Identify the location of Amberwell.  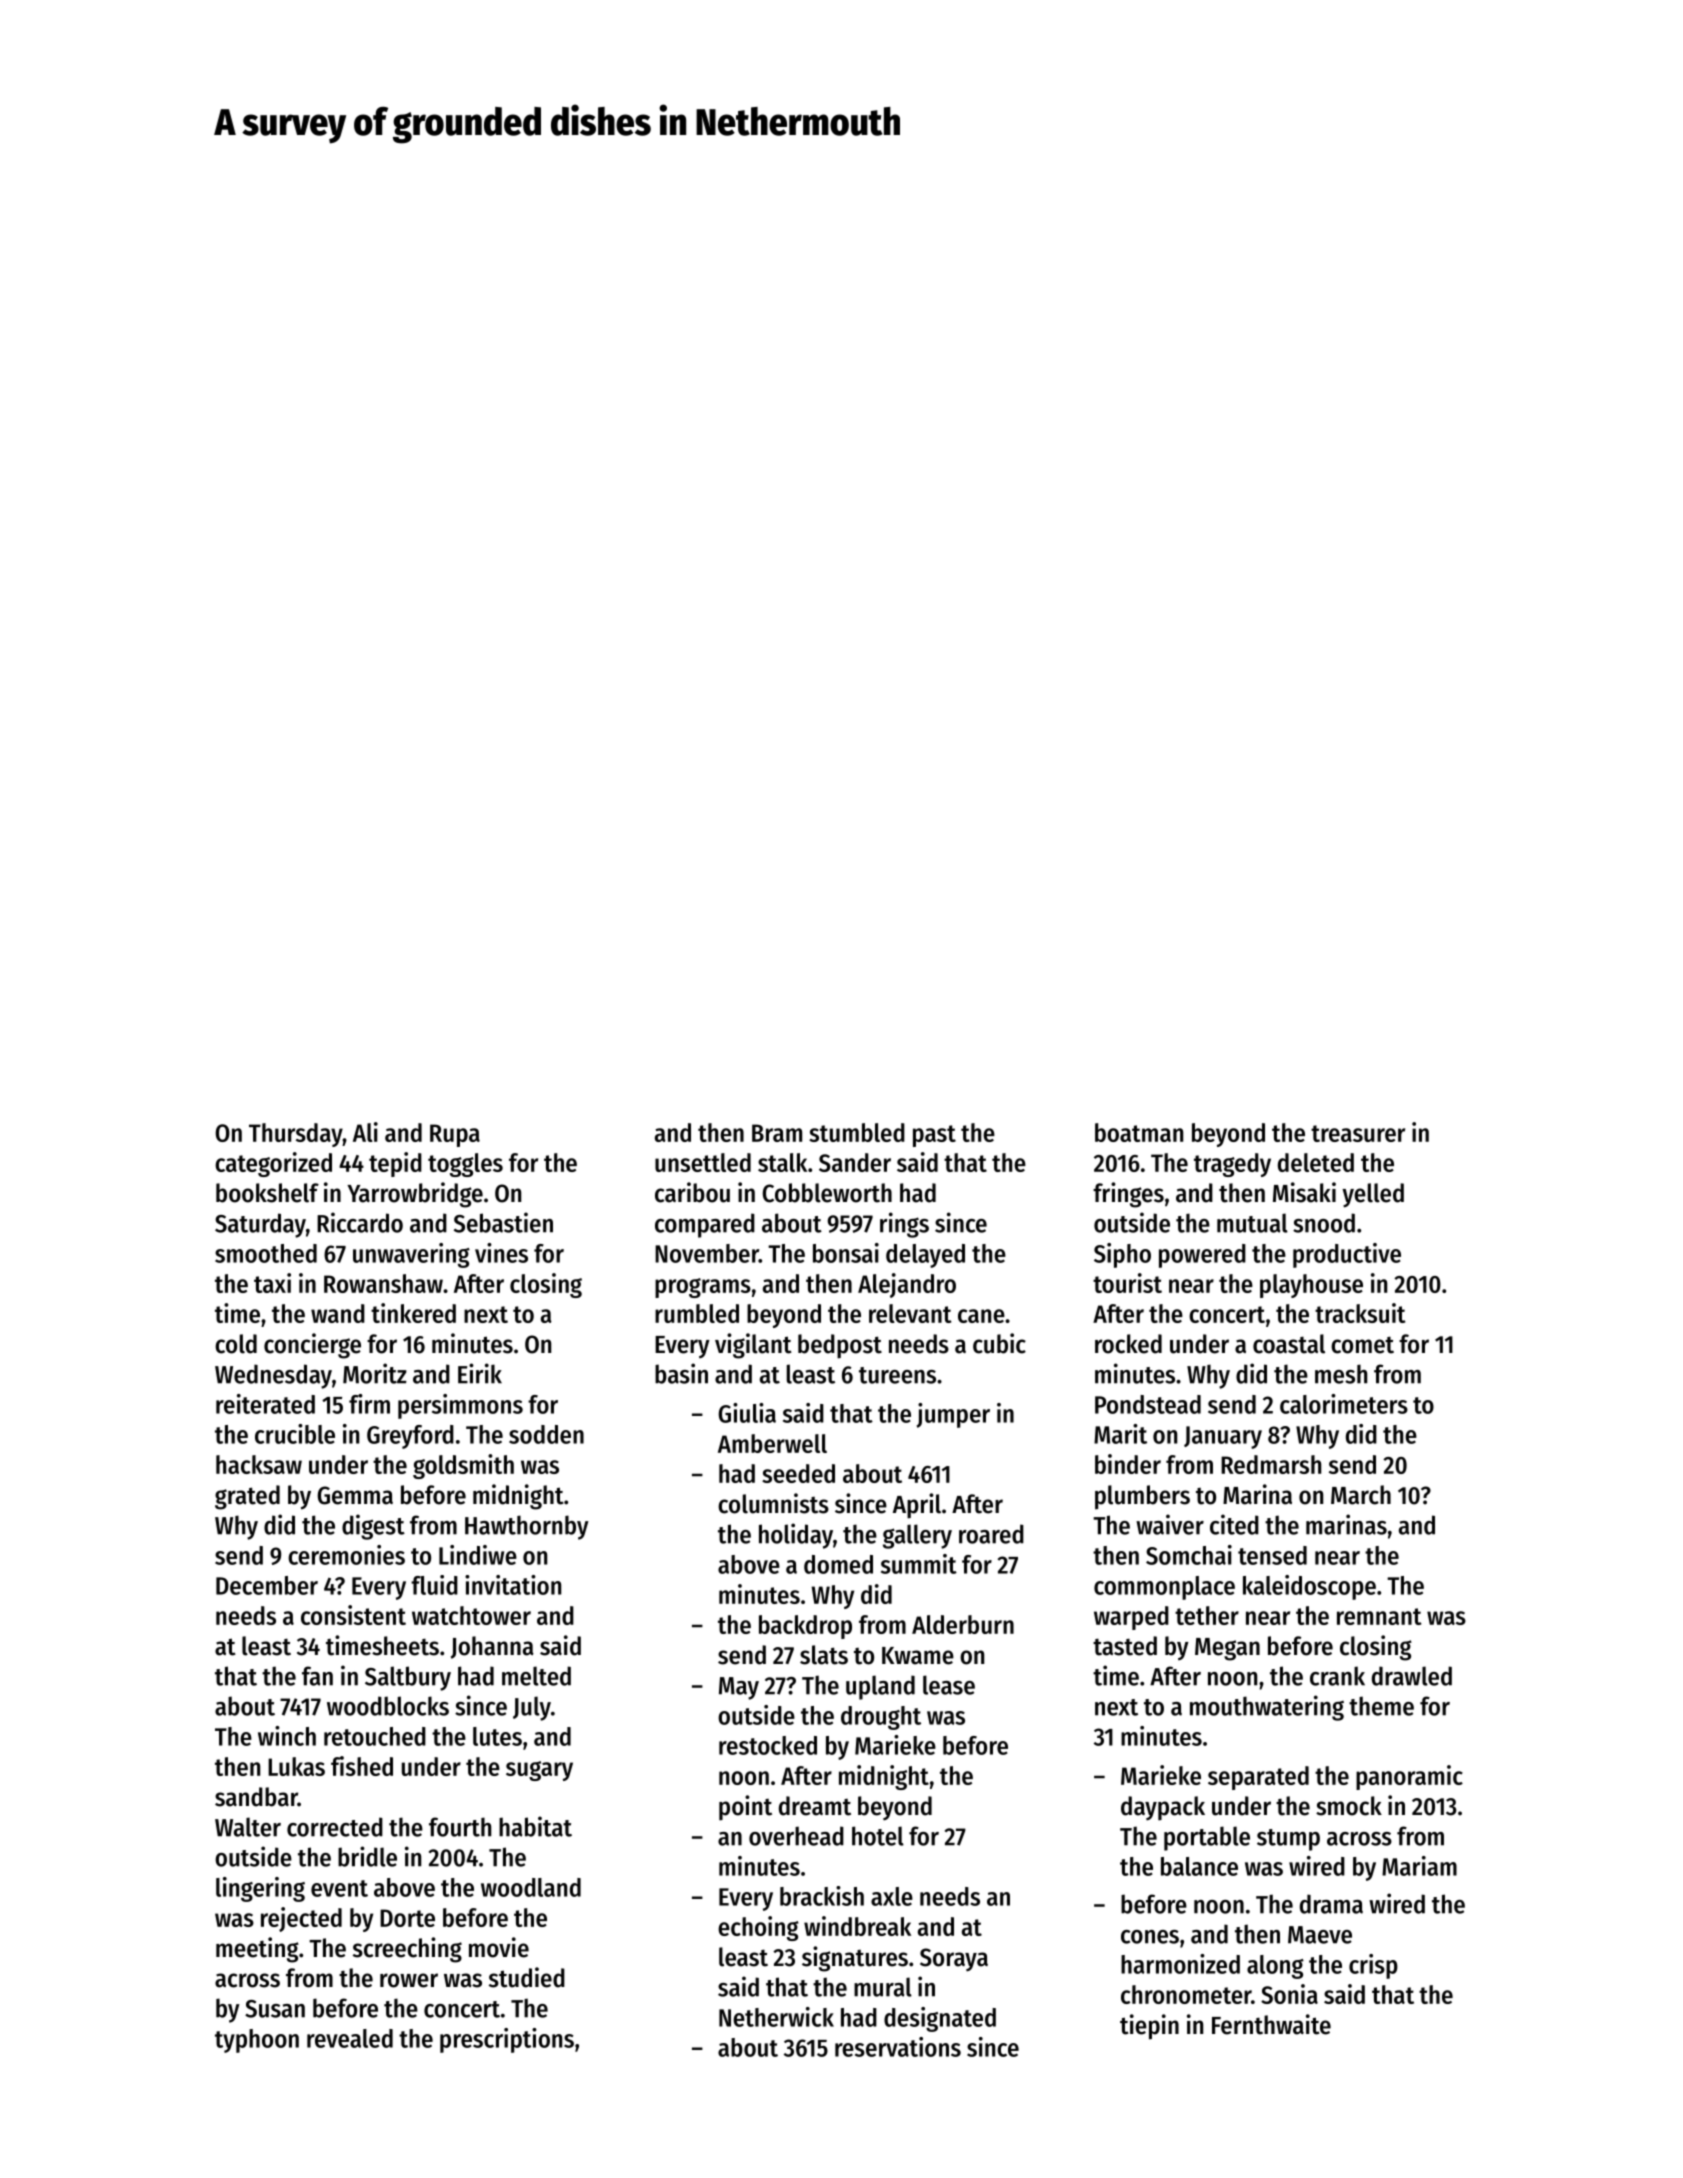
(772, 1443).
